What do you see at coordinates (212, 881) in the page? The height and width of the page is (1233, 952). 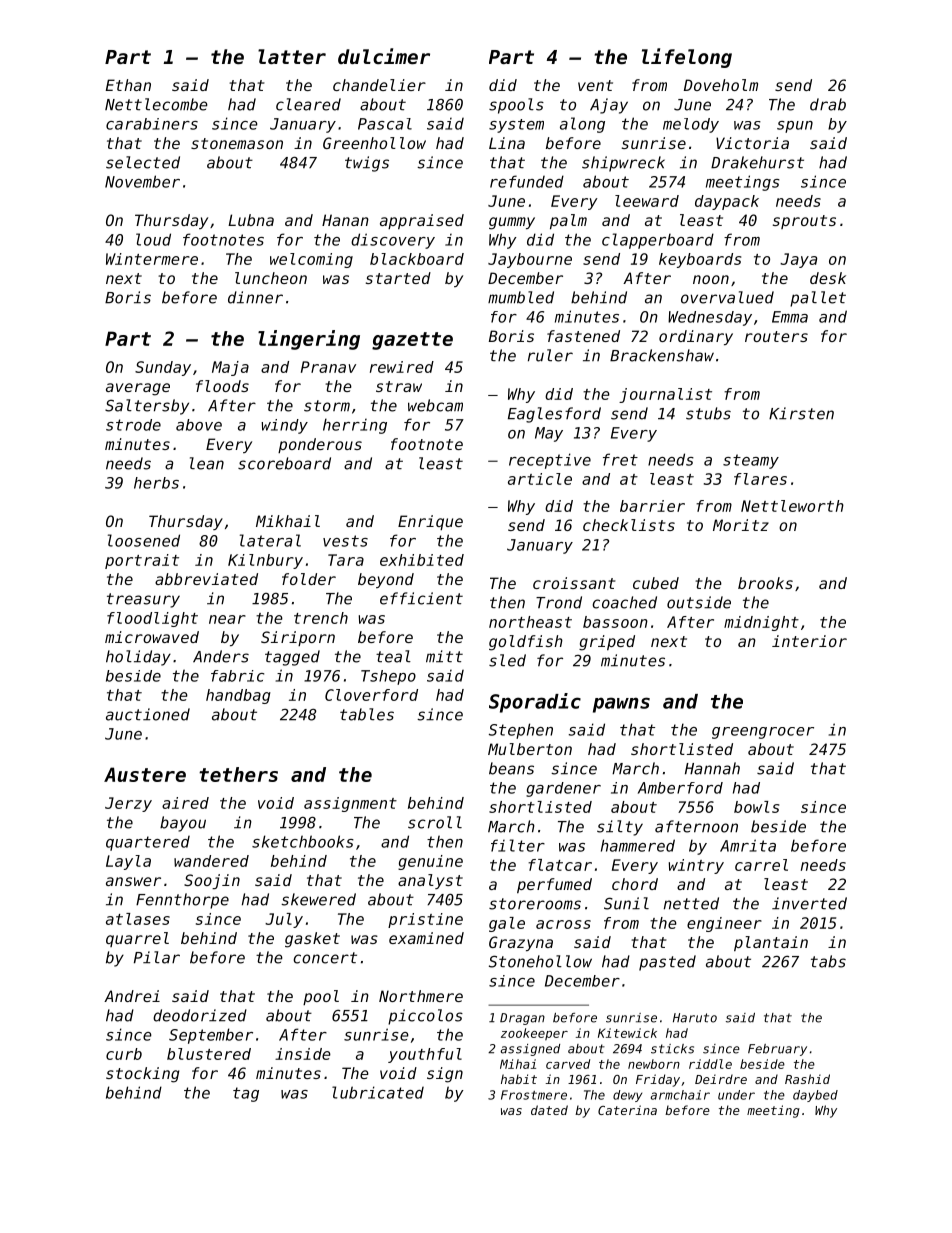 I see `Soojin` at bounding box center [212, 881].
